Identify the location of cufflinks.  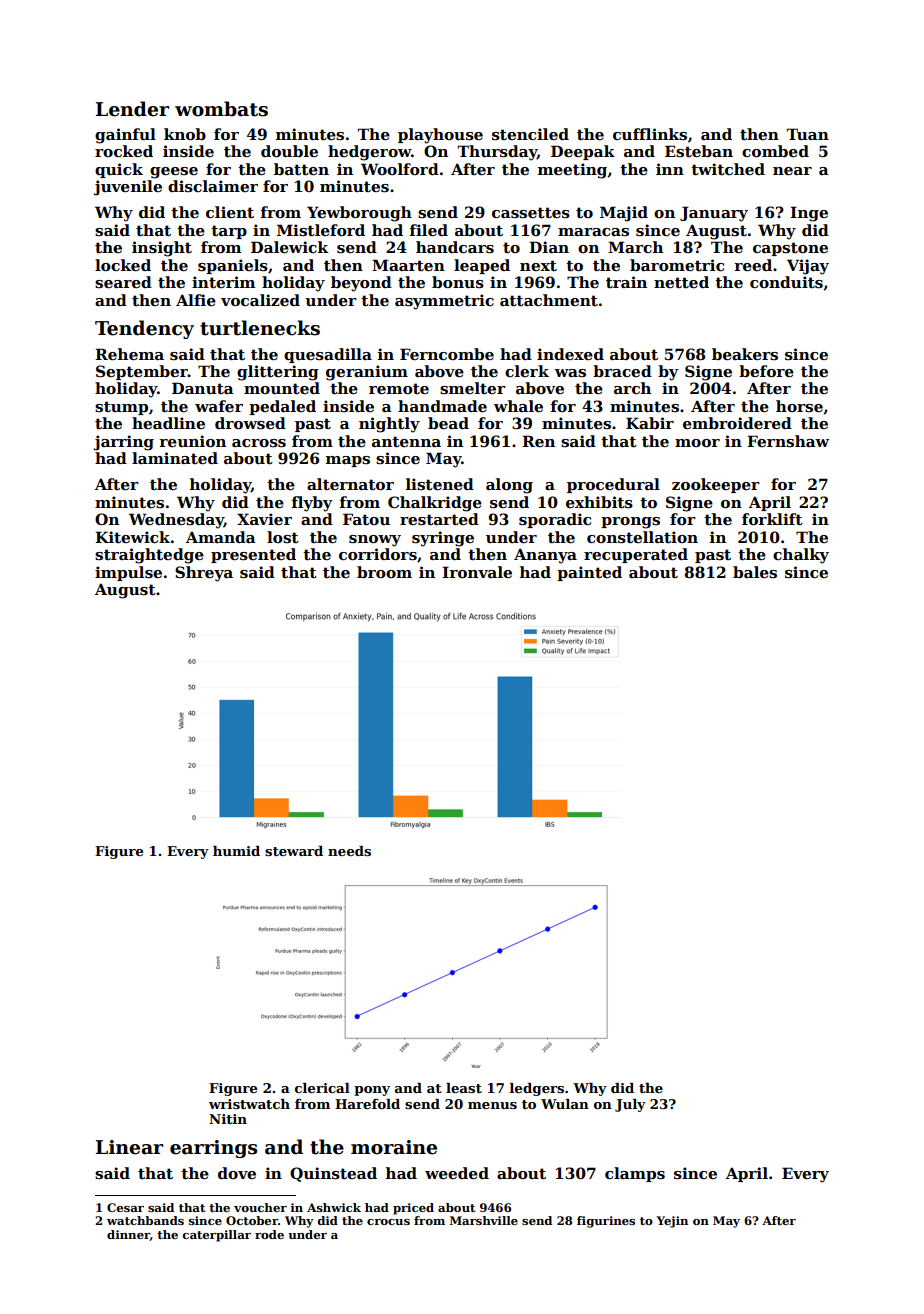
(650, 134).
